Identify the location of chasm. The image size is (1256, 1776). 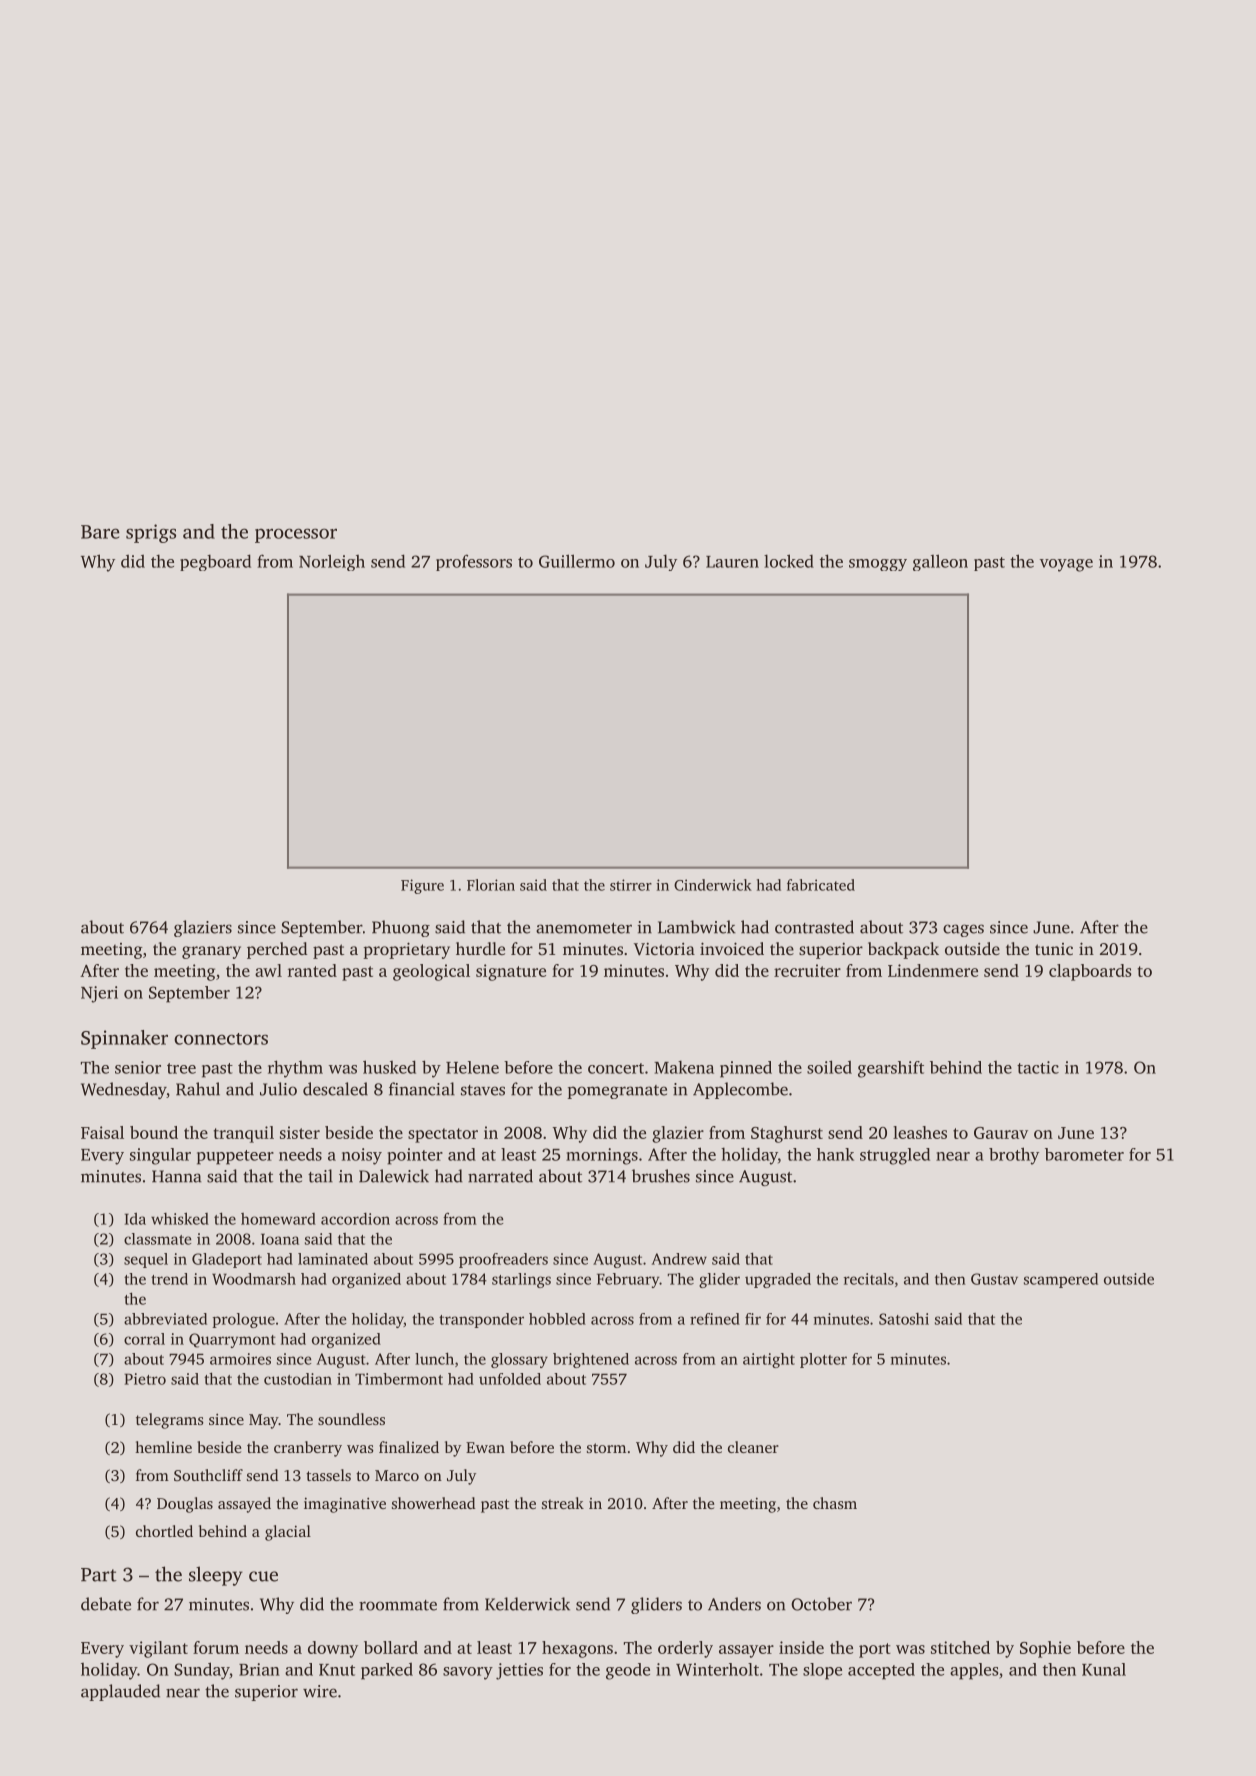
(835, 1503).
